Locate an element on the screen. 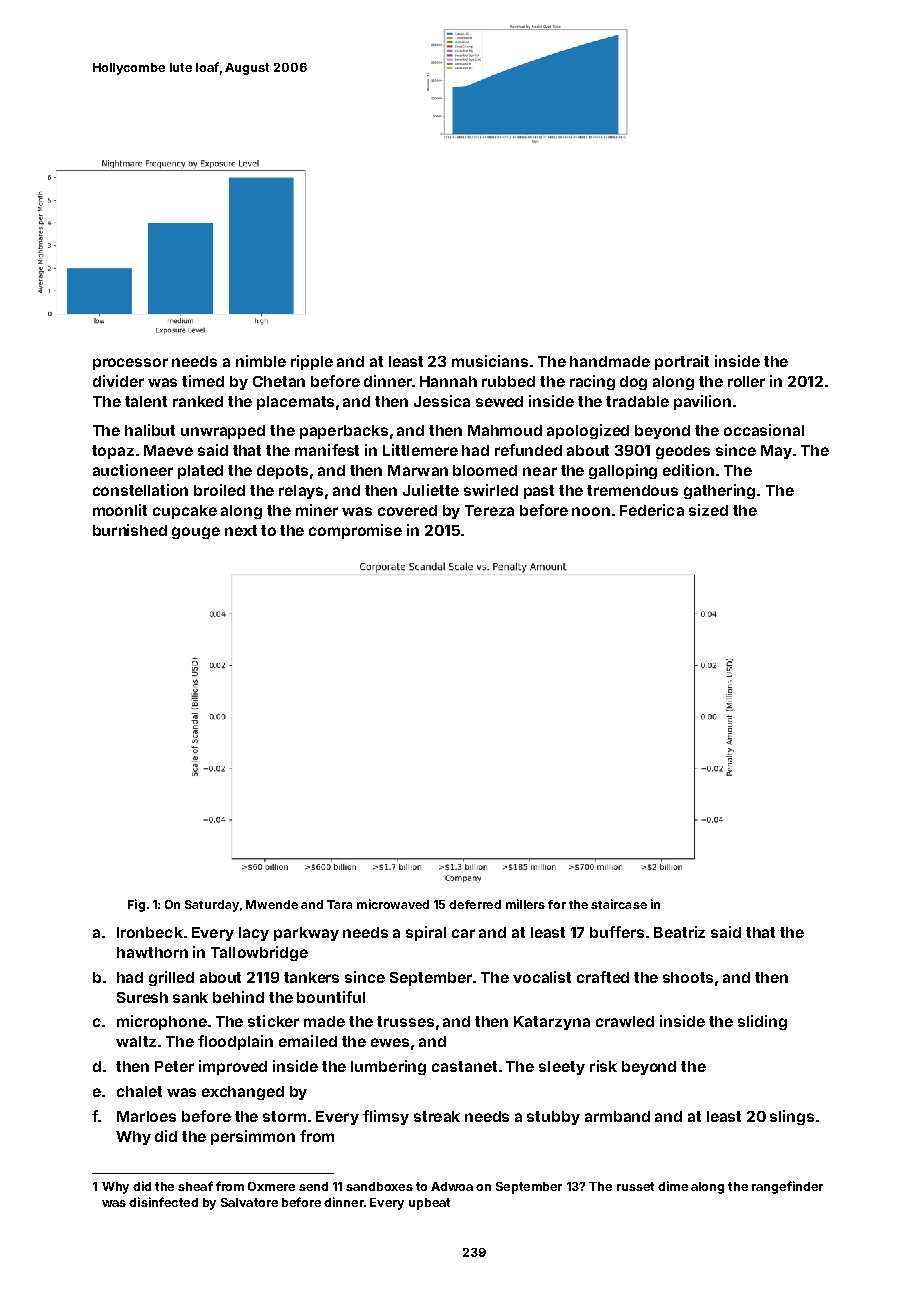 The image size is (924, 1308). staircase is located at coordinates (619, 904).
